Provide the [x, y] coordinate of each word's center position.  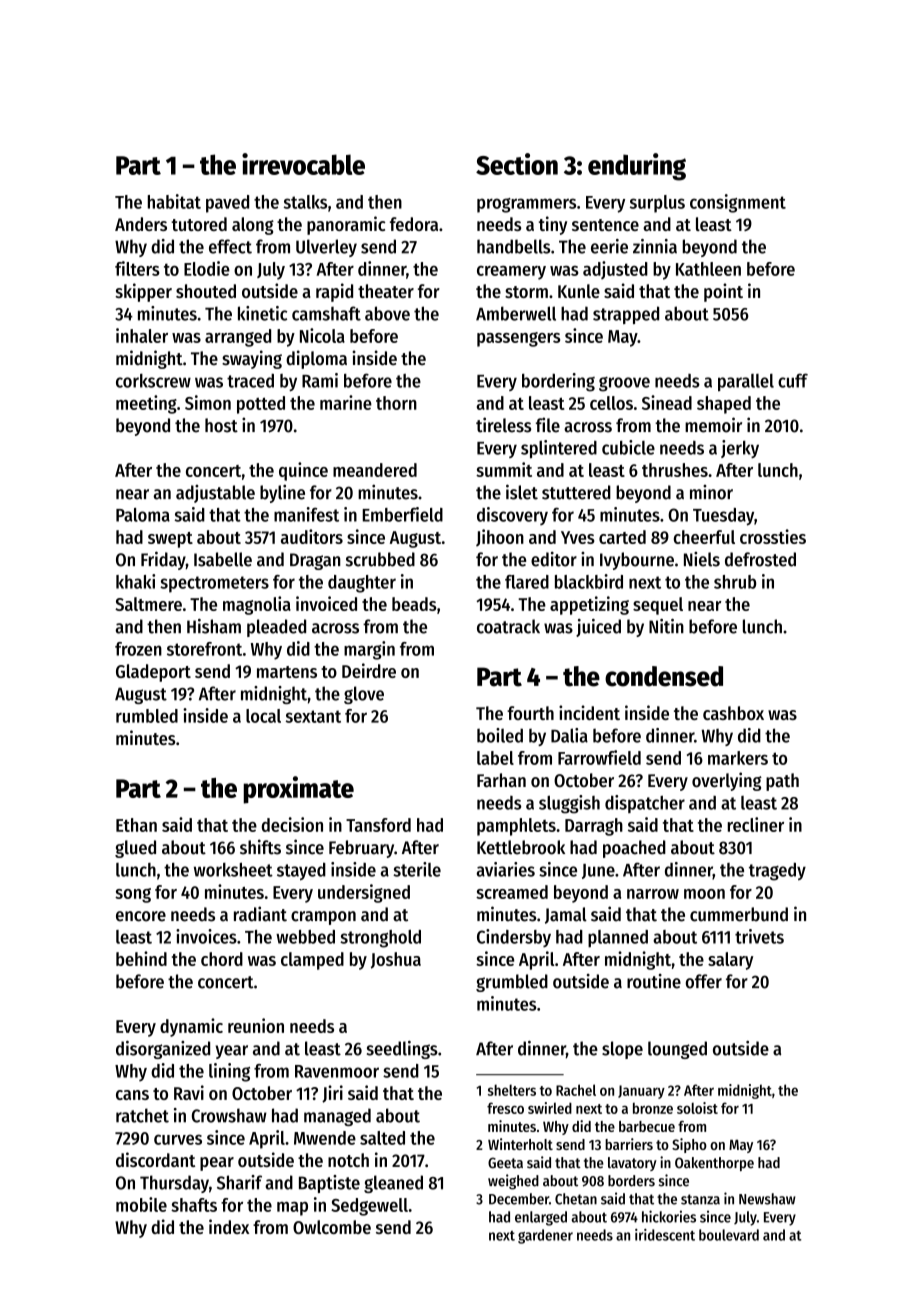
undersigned [364, 893]
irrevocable [303, 164]
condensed [664, 676]
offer [704, 981]
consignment [738, 203]
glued [135, 849]
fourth [530, 713]
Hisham [214, 626]
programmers [526, 205]
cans [132, 1095]
